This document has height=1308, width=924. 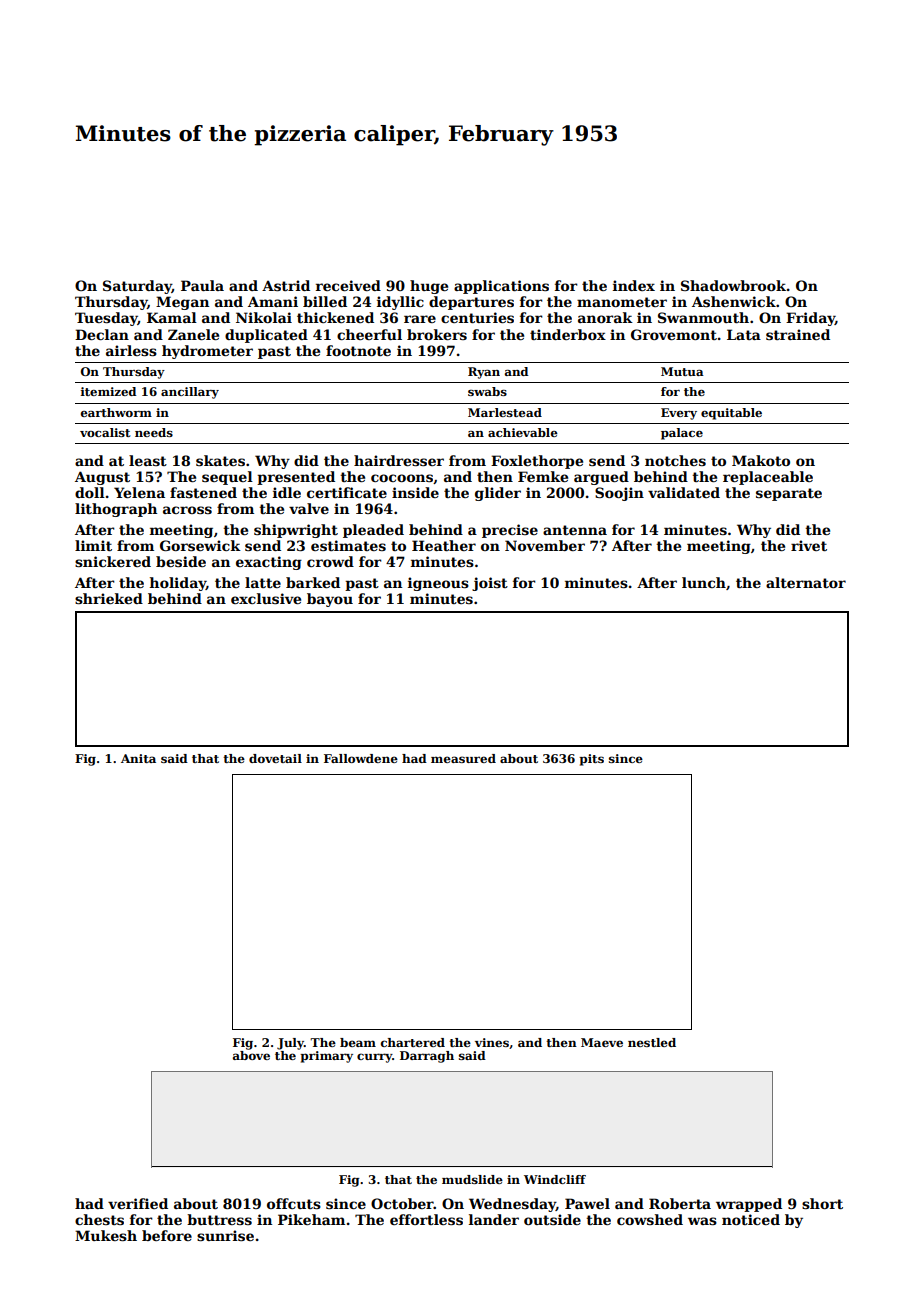 What do you see at coordinates (591, 760) in the document?
I see `pits` at bounding box center [591, 760].
